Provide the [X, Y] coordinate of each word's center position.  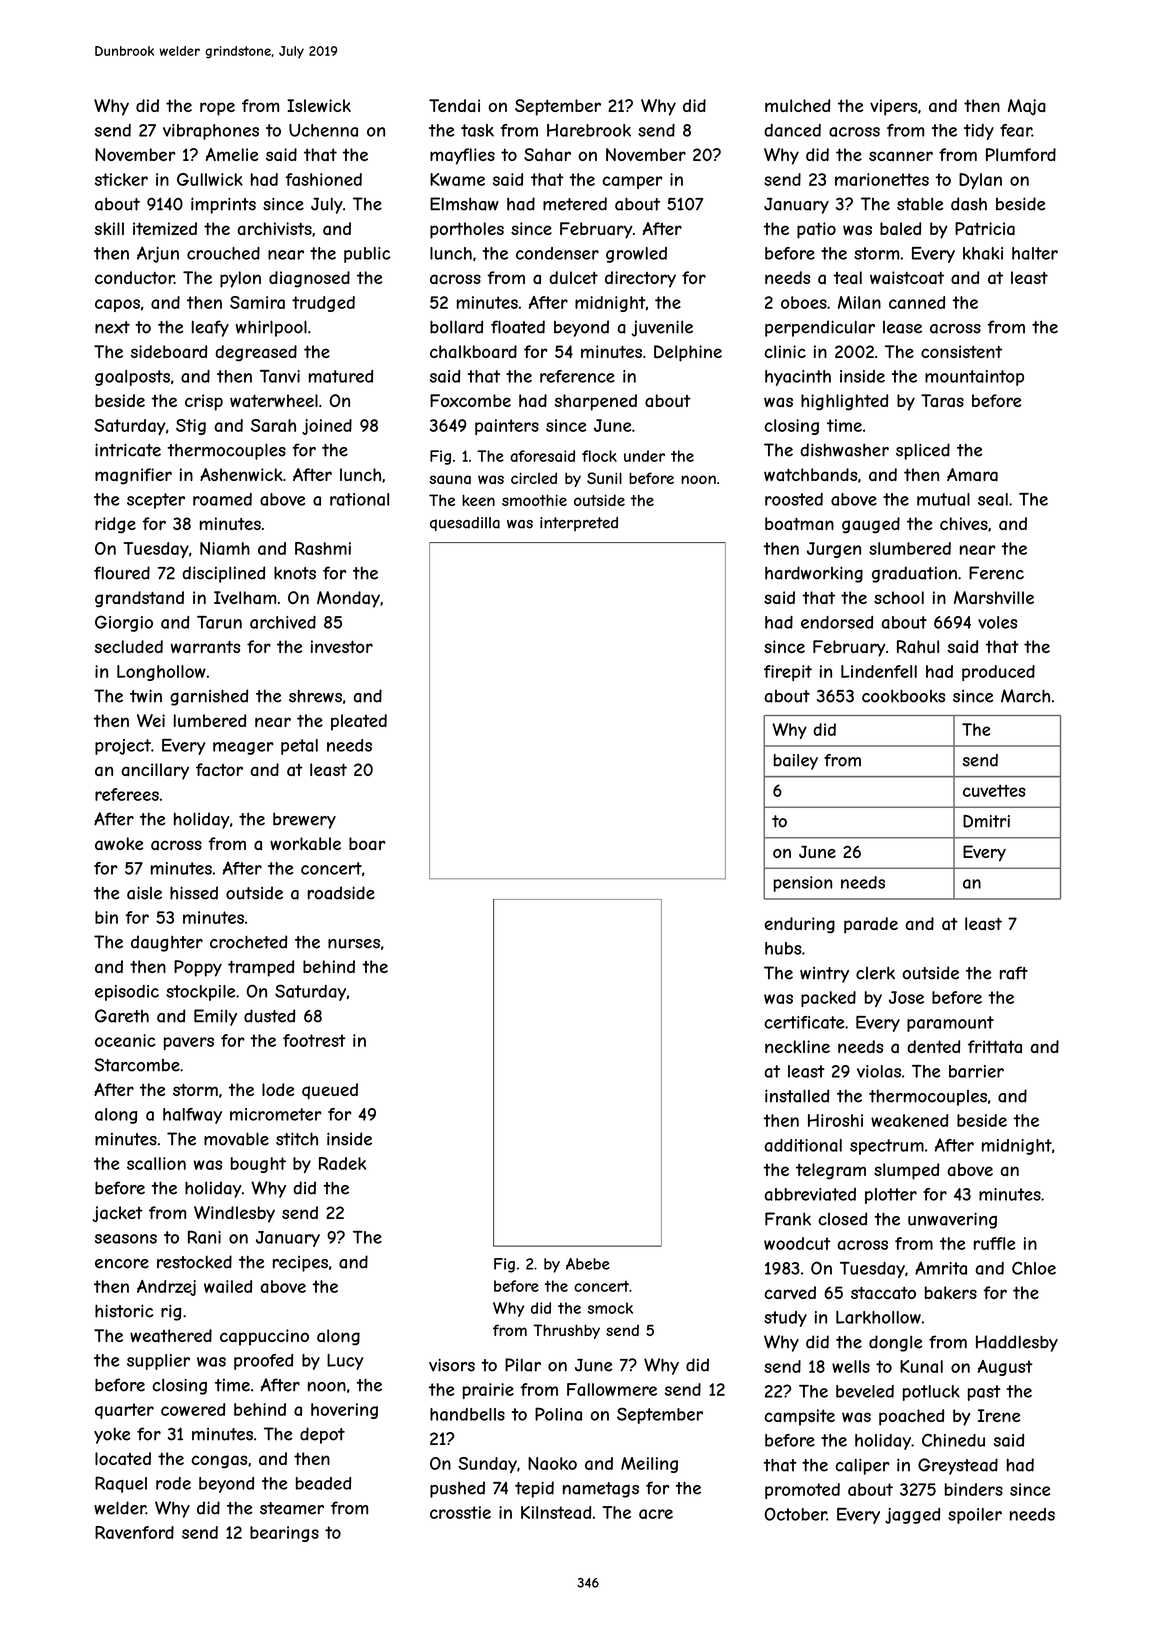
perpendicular [820, 328]
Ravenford [134, 1532]
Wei [151, 720]
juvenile [662, 328]
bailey [796, 762]
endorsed [837, 622]
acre [656, 1514]
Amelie [232, 154]
